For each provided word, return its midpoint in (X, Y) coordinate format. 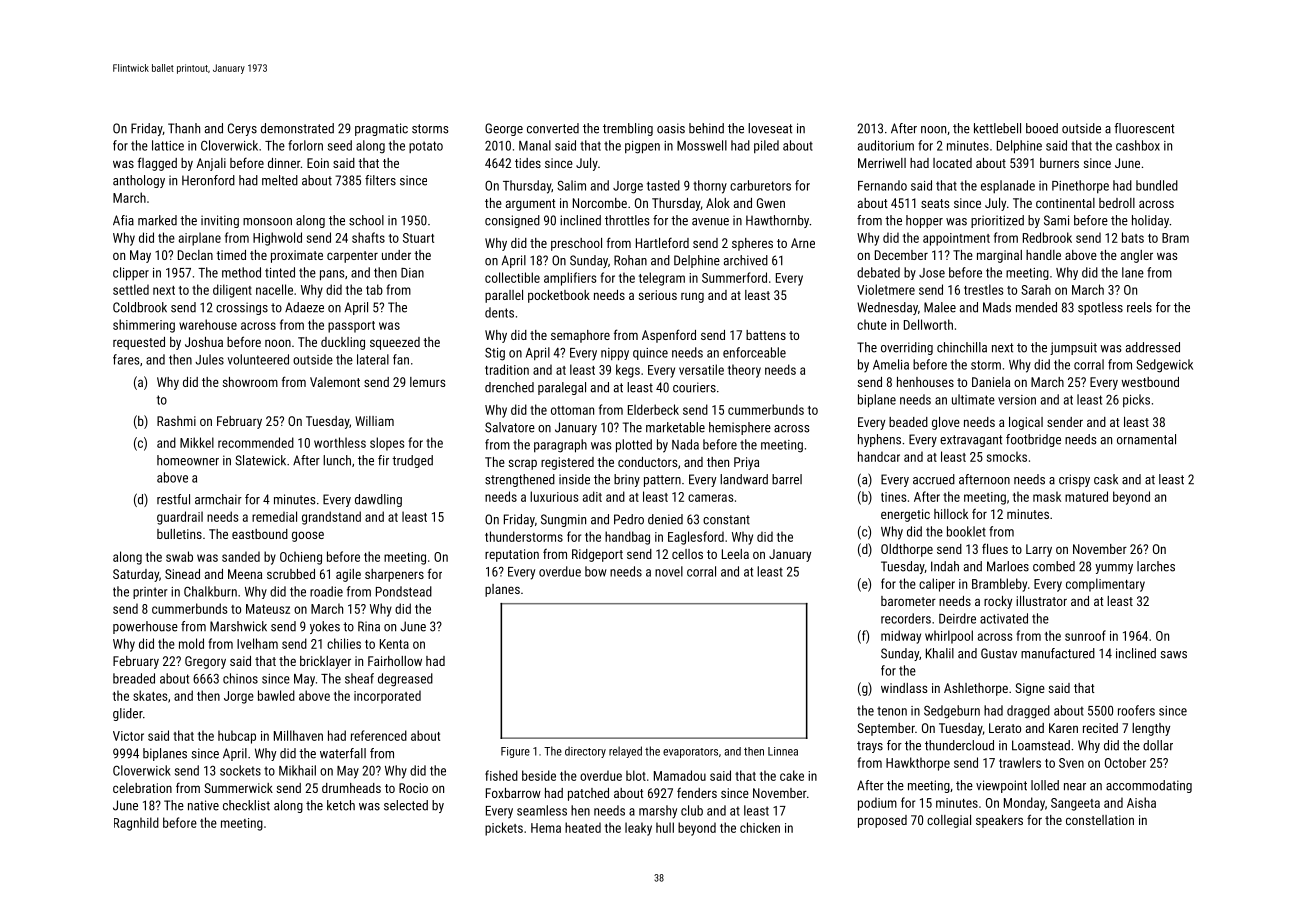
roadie (326, 591)
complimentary (1105, 585)
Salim (571, 185)
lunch (337, 460)
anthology (139, 181)
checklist (246, 805)
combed (1054, 566)
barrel (787, 479)
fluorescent (1144, 128)
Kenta (394, 644)
